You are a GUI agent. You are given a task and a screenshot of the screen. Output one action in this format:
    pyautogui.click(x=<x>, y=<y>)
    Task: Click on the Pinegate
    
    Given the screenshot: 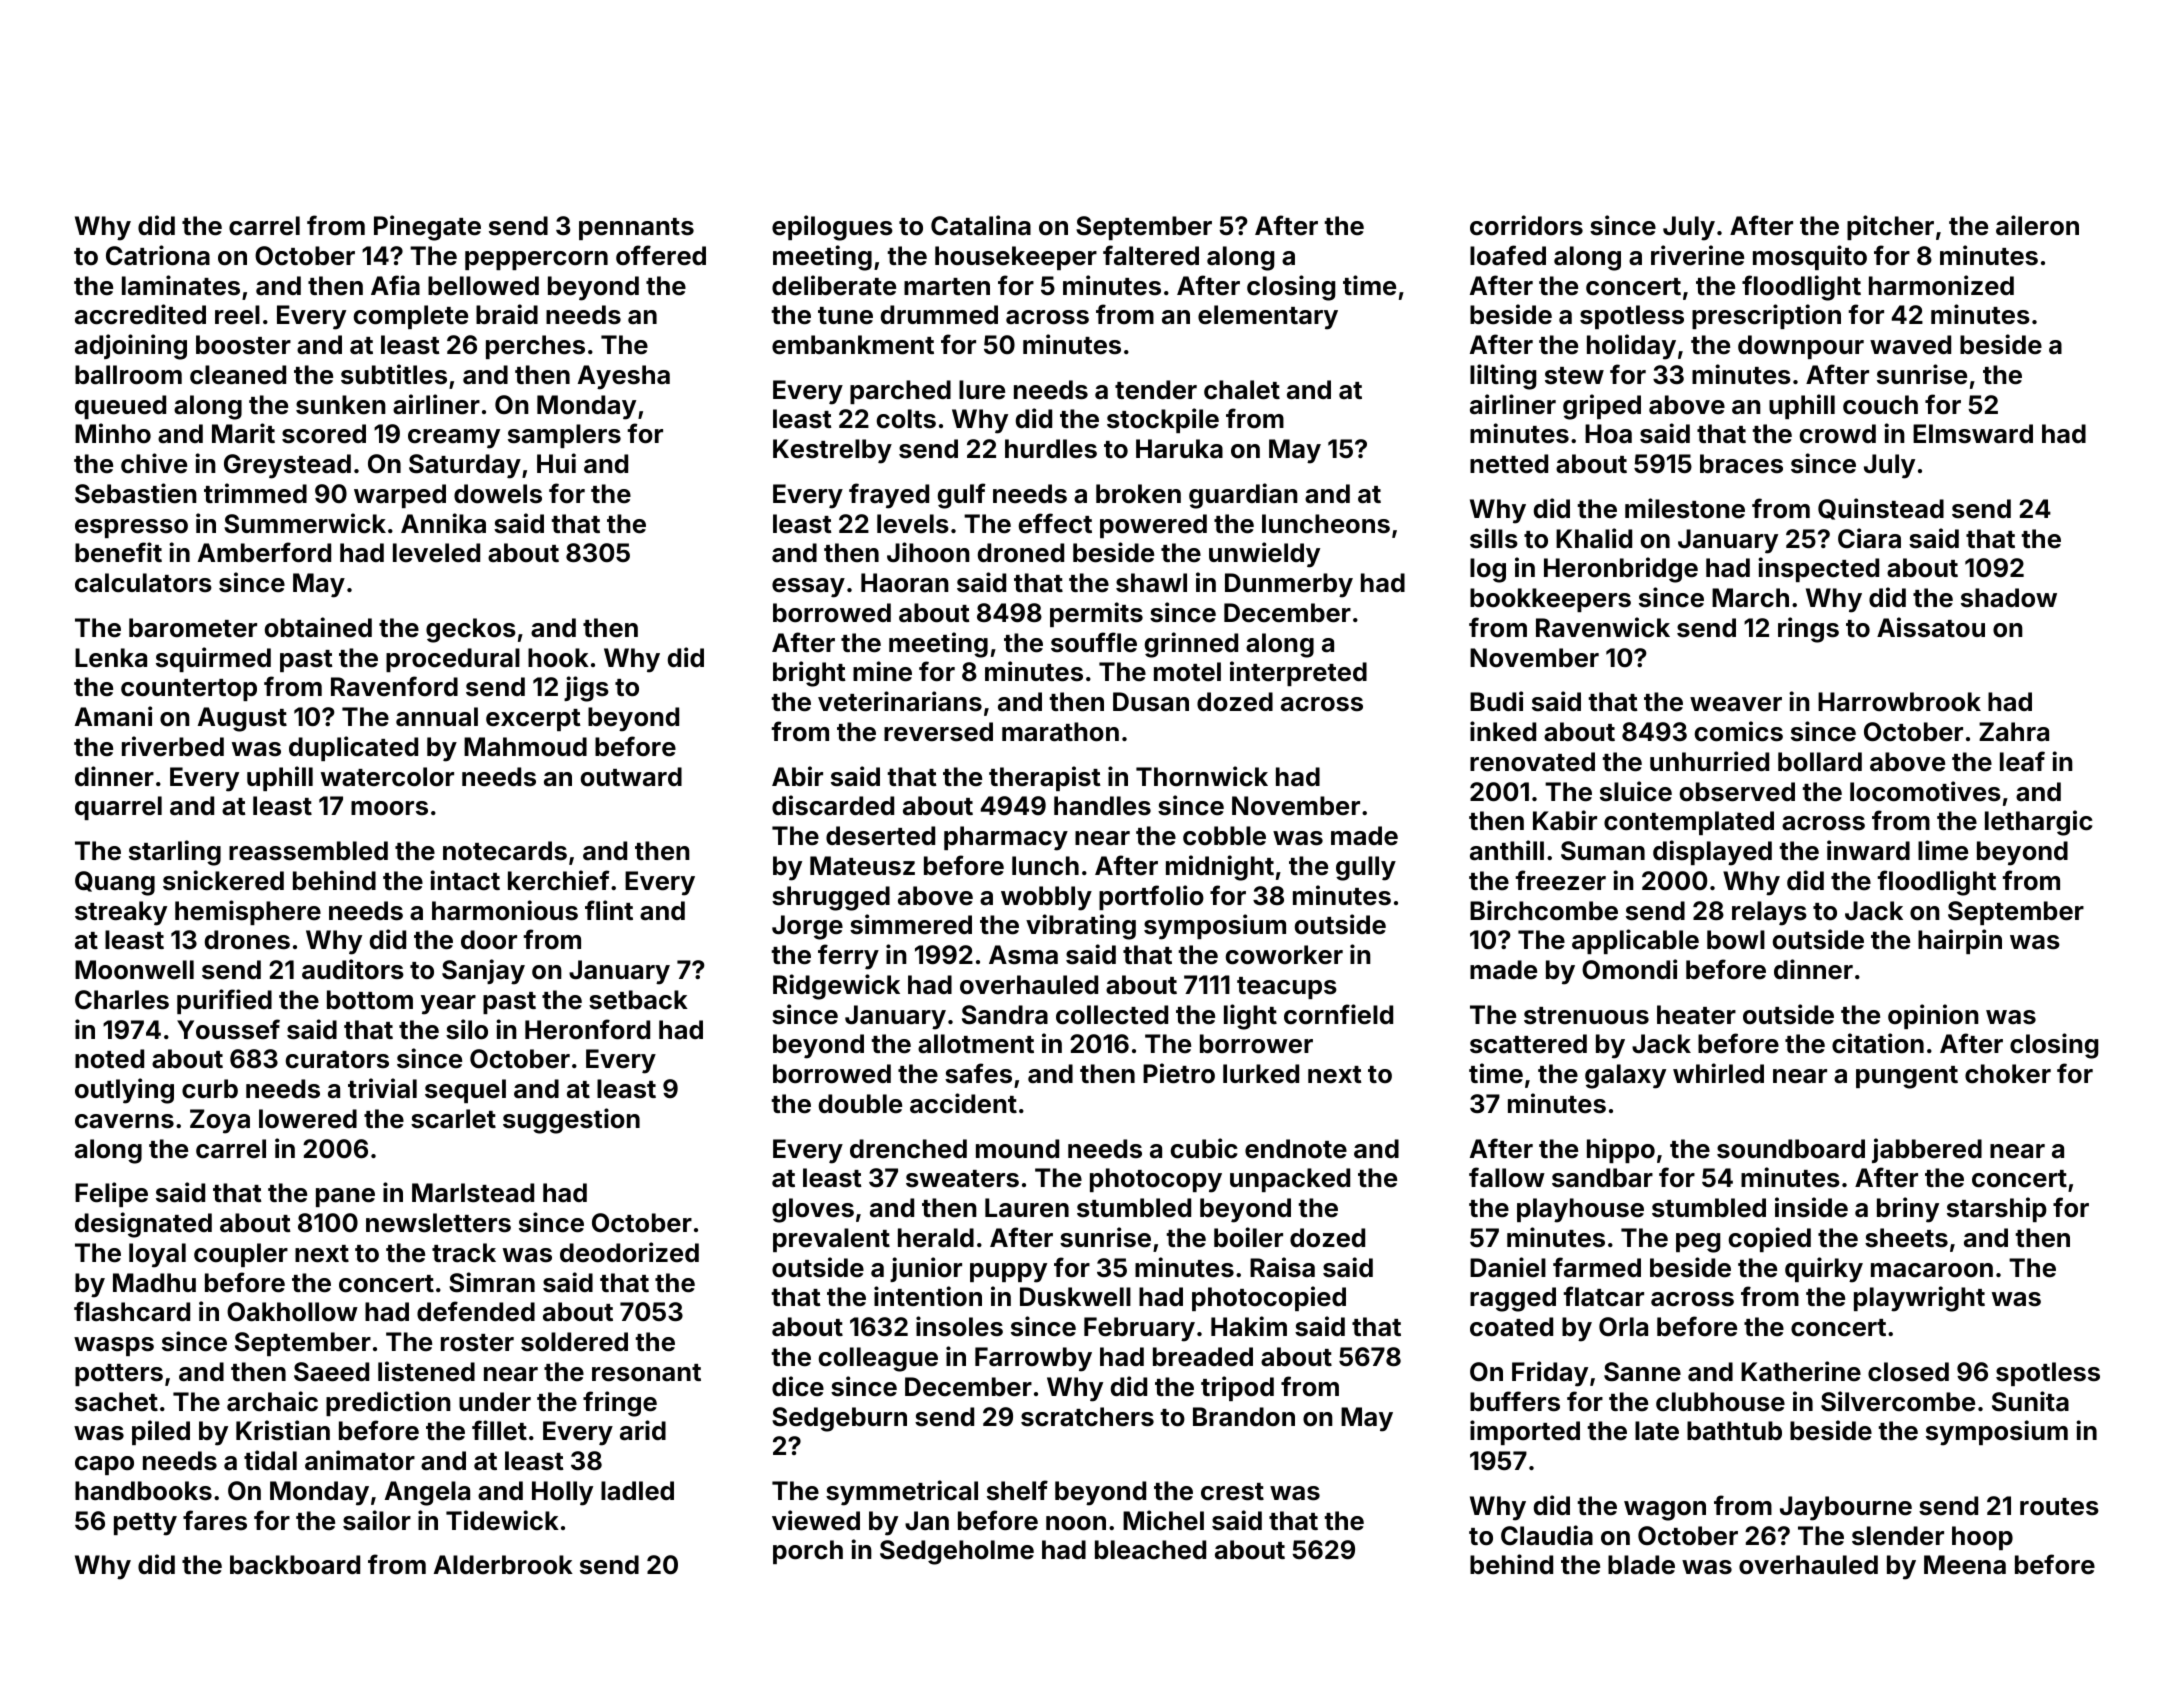 What is the action you would take?
    pyautogui.click(x=427, y=228)
